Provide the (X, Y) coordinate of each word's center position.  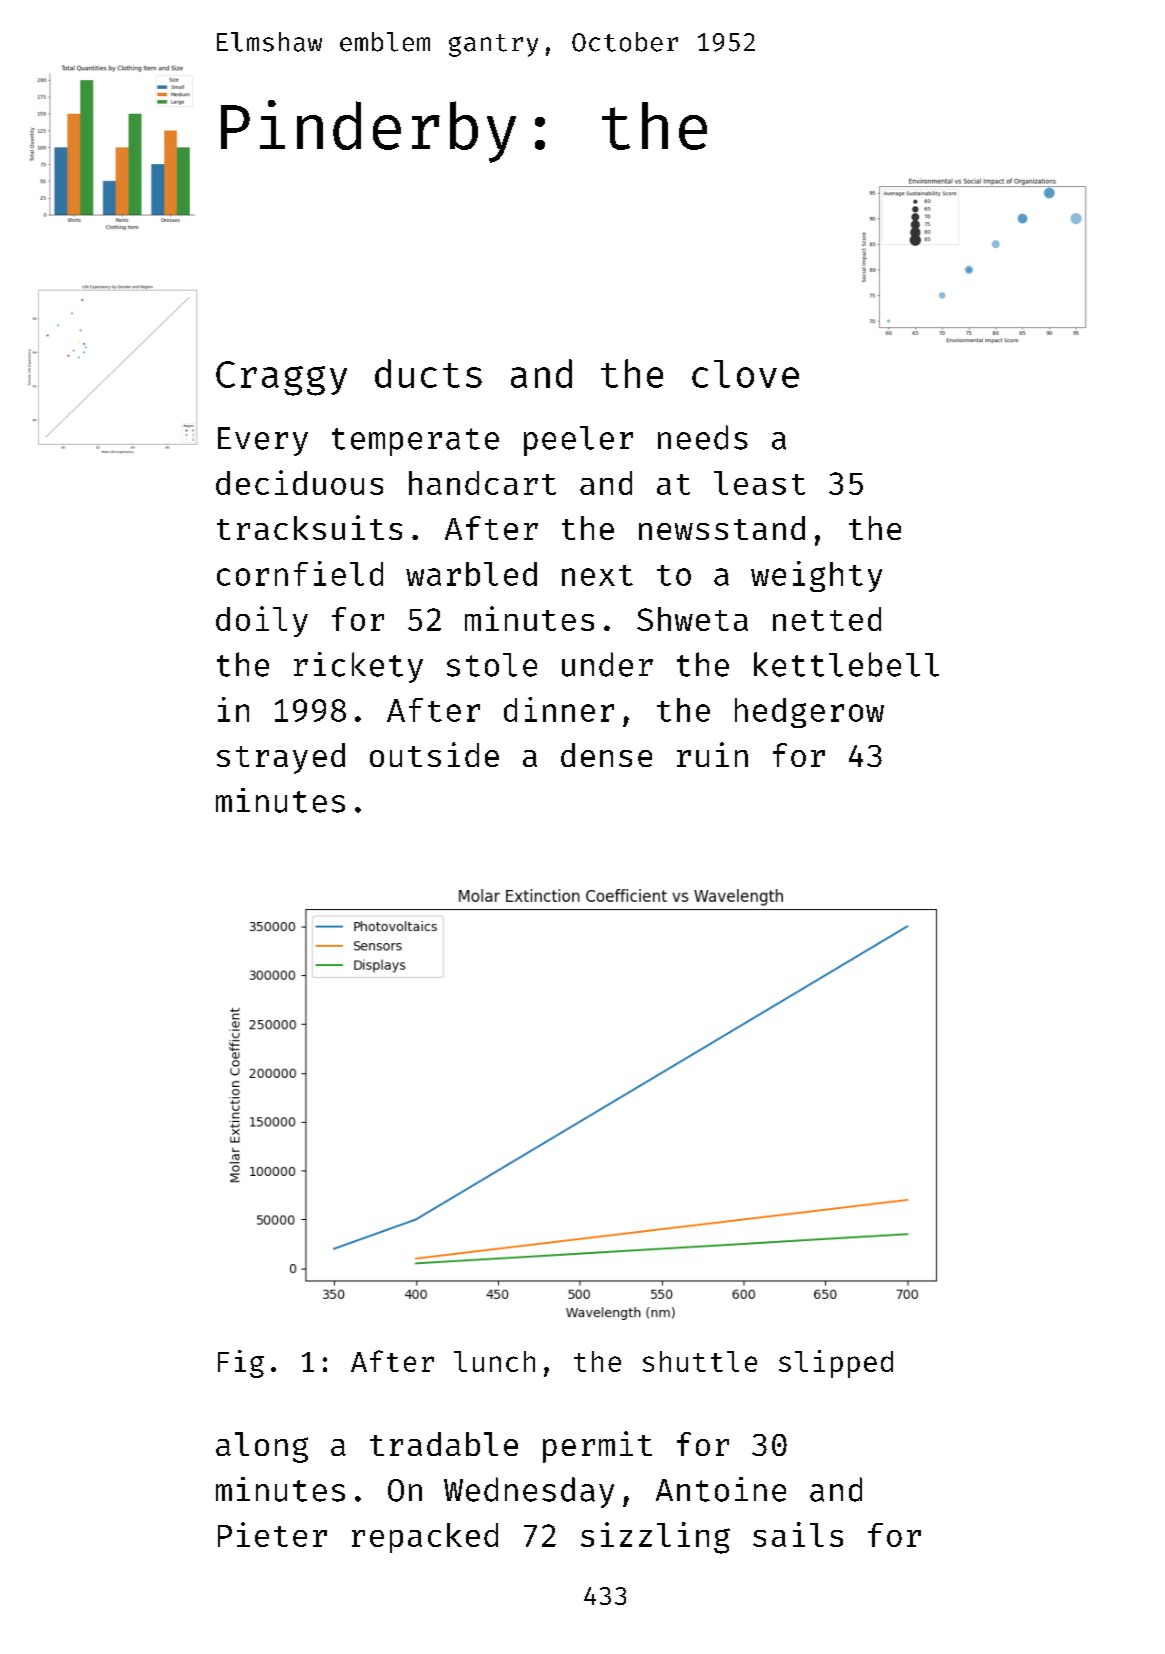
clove (745, 374)
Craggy (281, 378)
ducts (428, 373)
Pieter (272, 1534)
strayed (281, 758)
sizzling (655, 1538)
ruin (712, 754)
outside (434, 754)
